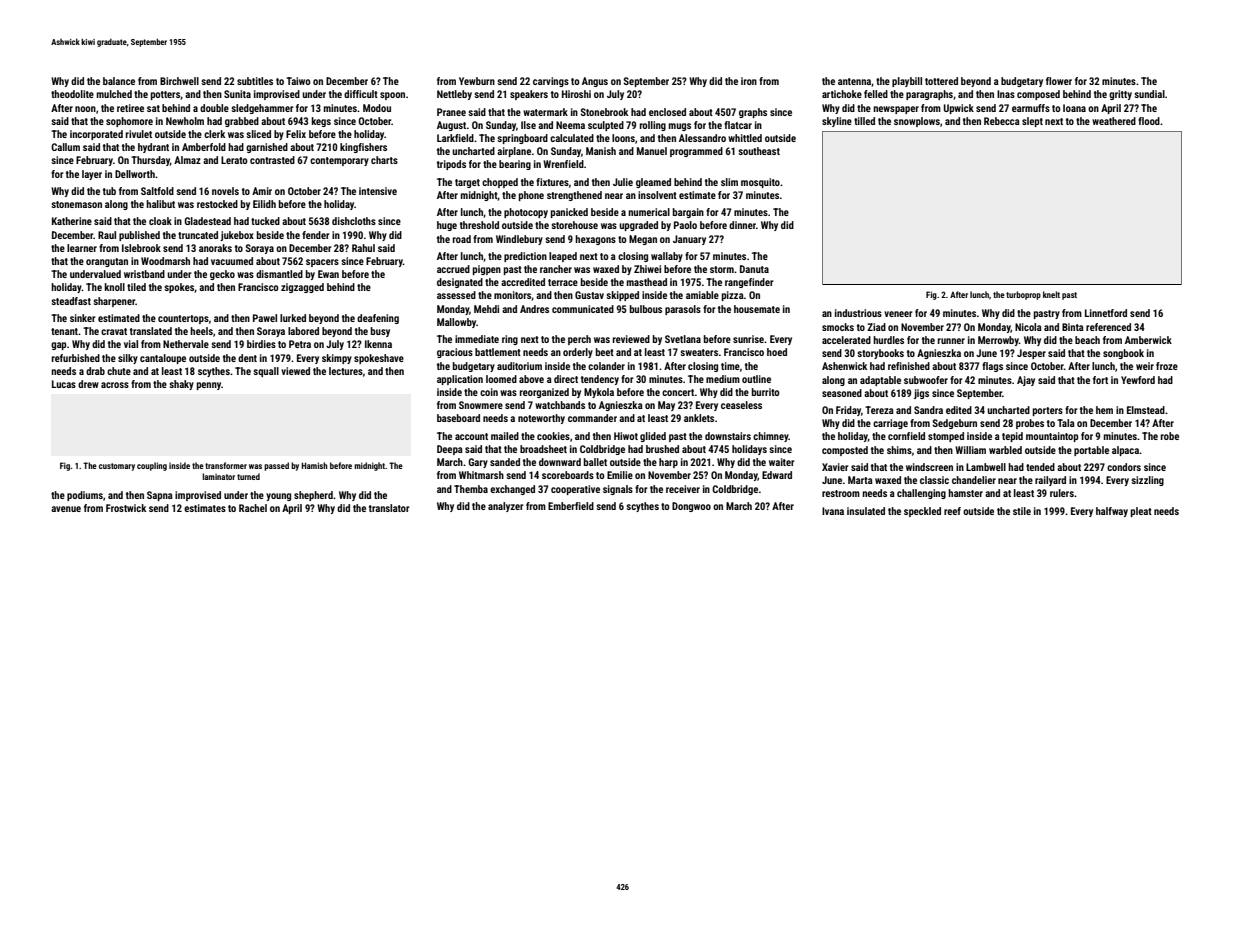 This image has width=1233, height=952. Describe the element at coordinates (107, 235) in the image. I see `Raul` at that location.
